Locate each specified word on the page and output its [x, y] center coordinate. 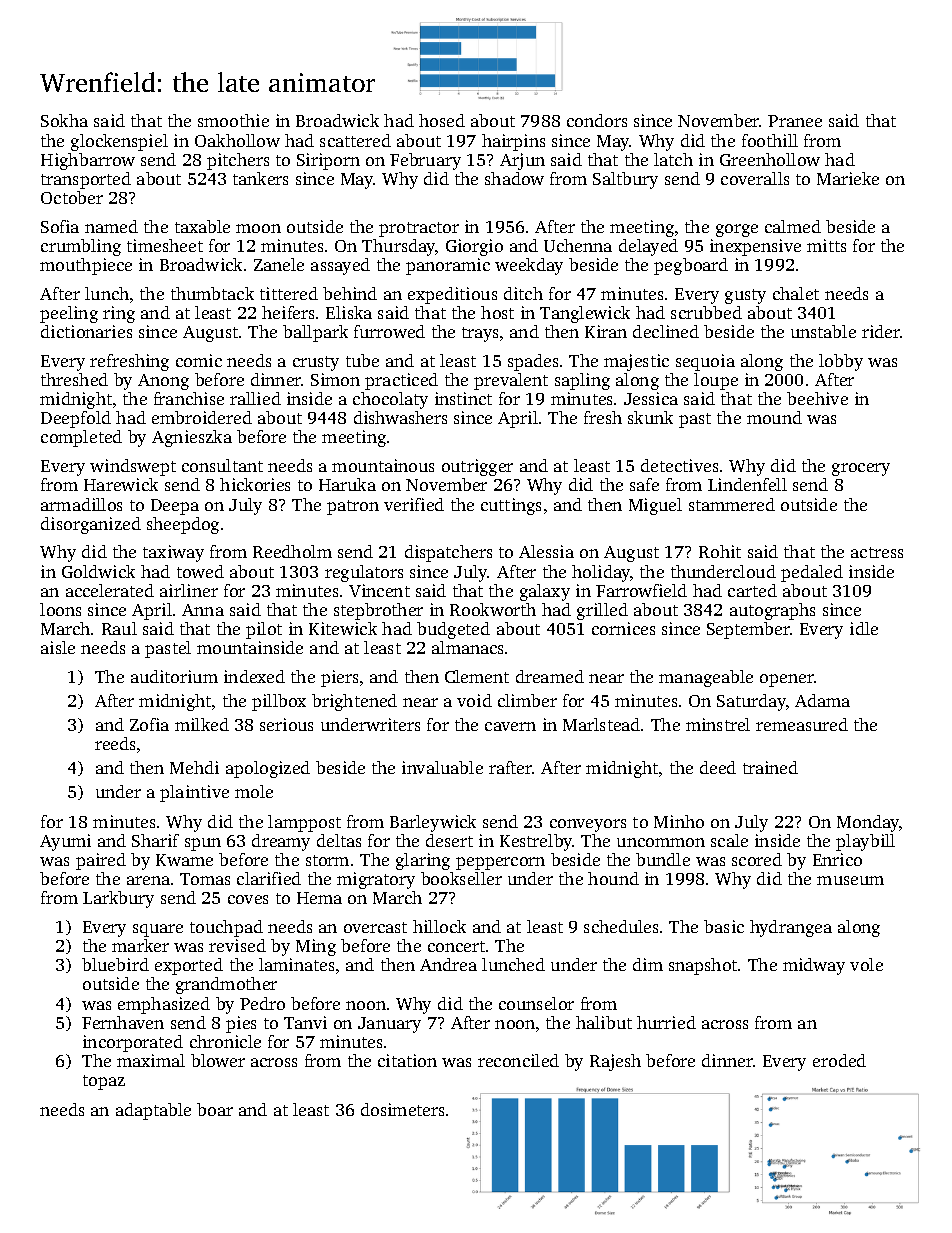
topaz [104, 1082]
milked [202, 724]
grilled [602, 611]
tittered [289, 293]
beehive [817, 398]
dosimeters [402, 1109]
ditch [523, 293]
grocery [861, 469]
